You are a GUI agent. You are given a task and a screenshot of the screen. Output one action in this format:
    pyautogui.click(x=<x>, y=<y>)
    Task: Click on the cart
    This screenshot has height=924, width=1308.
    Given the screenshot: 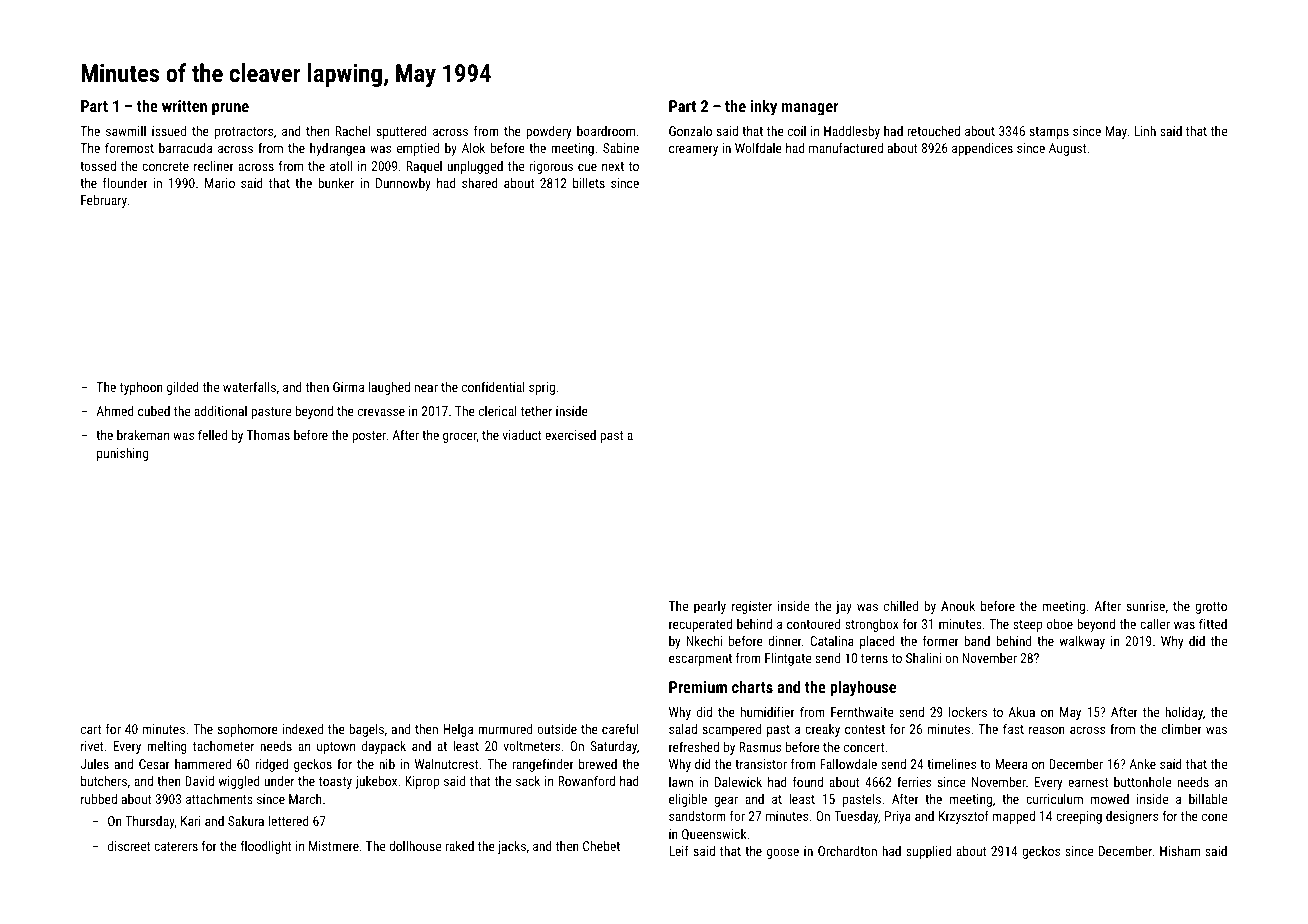 What is the action you would take?
    pyautogui.click(x=91, y=729)
